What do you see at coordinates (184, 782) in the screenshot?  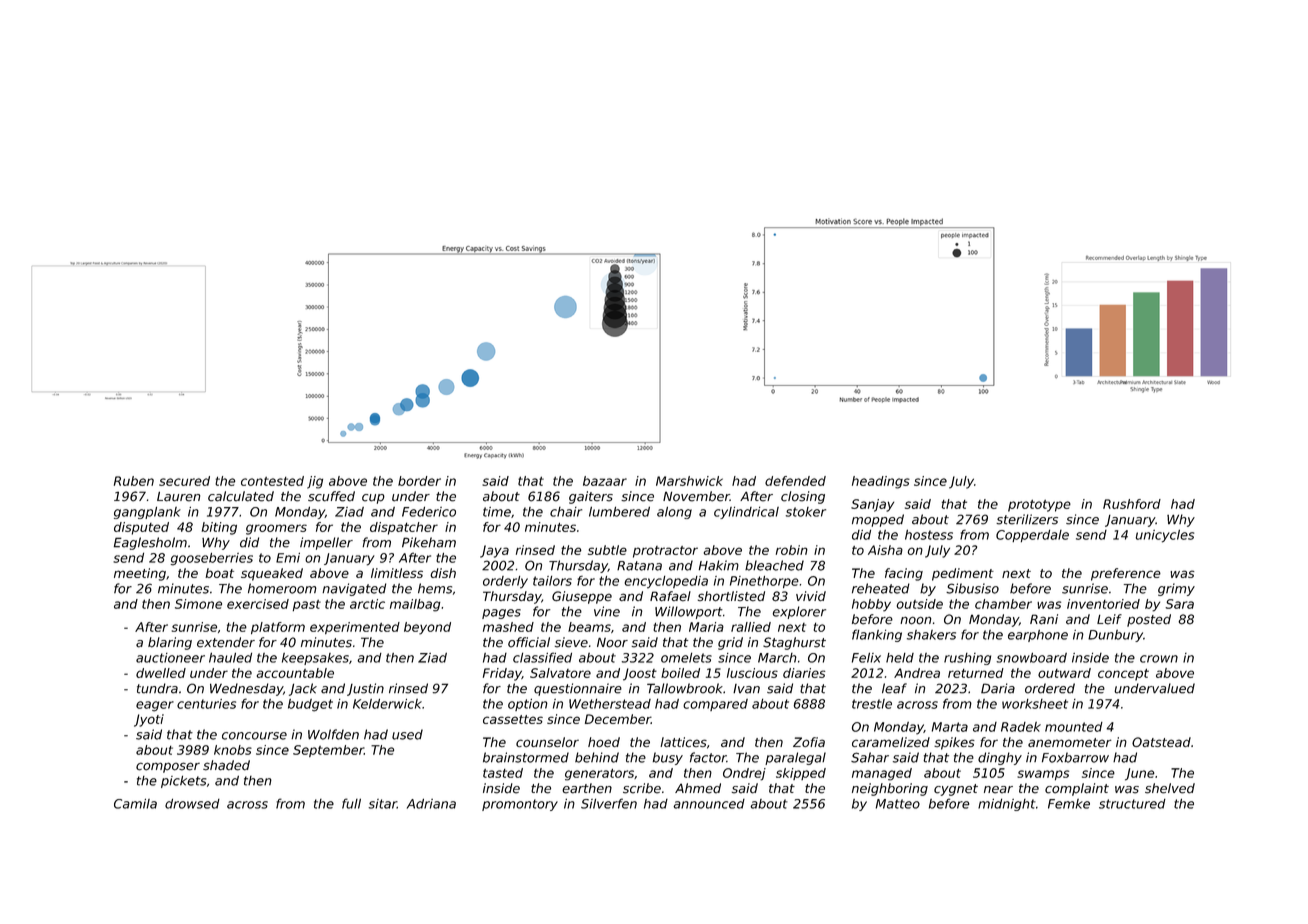 I see `pickets` at bounding box center [184, 782].
